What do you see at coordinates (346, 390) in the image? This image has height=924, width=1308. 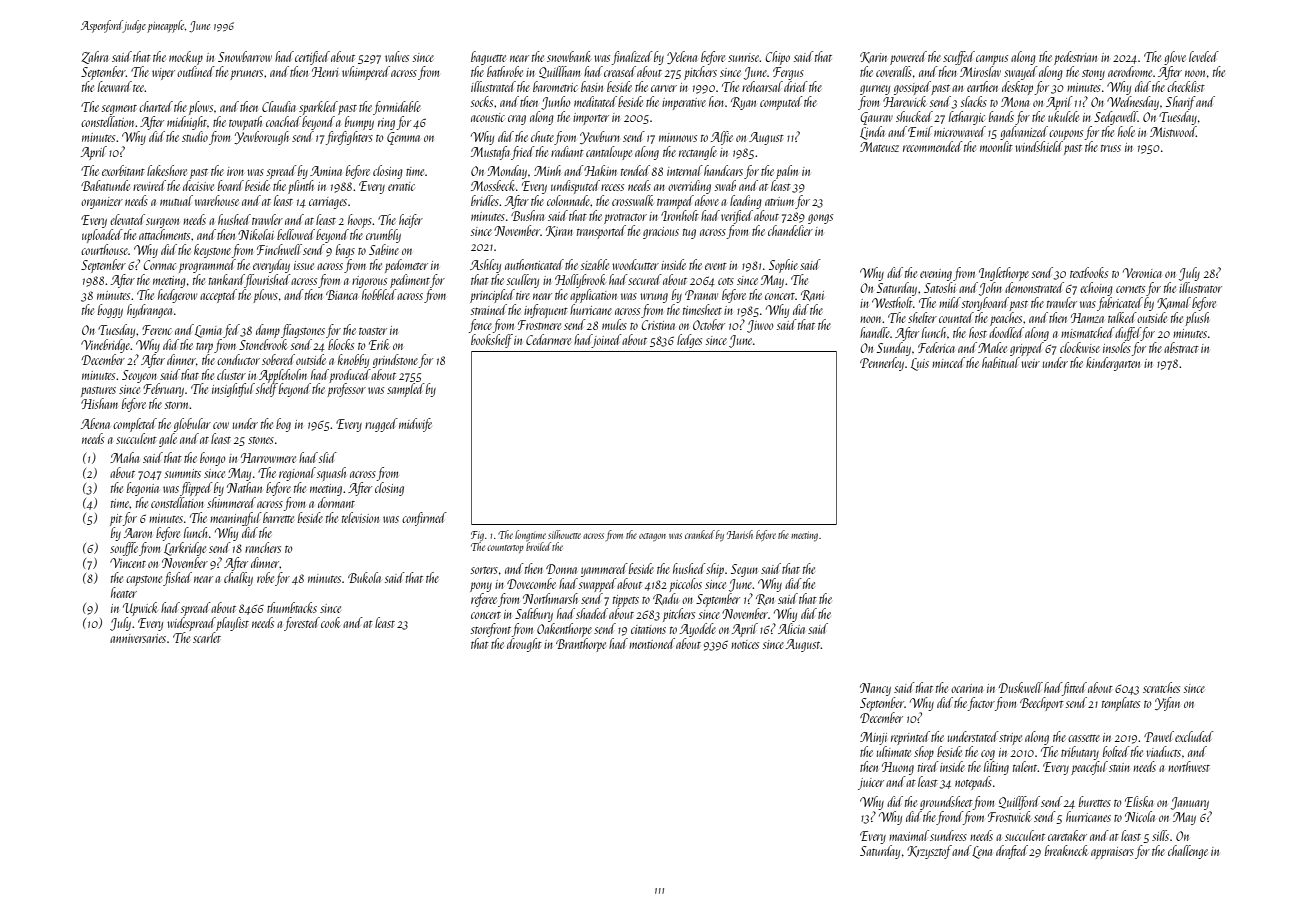 I see `professor` at bounding box center [346, 390].
